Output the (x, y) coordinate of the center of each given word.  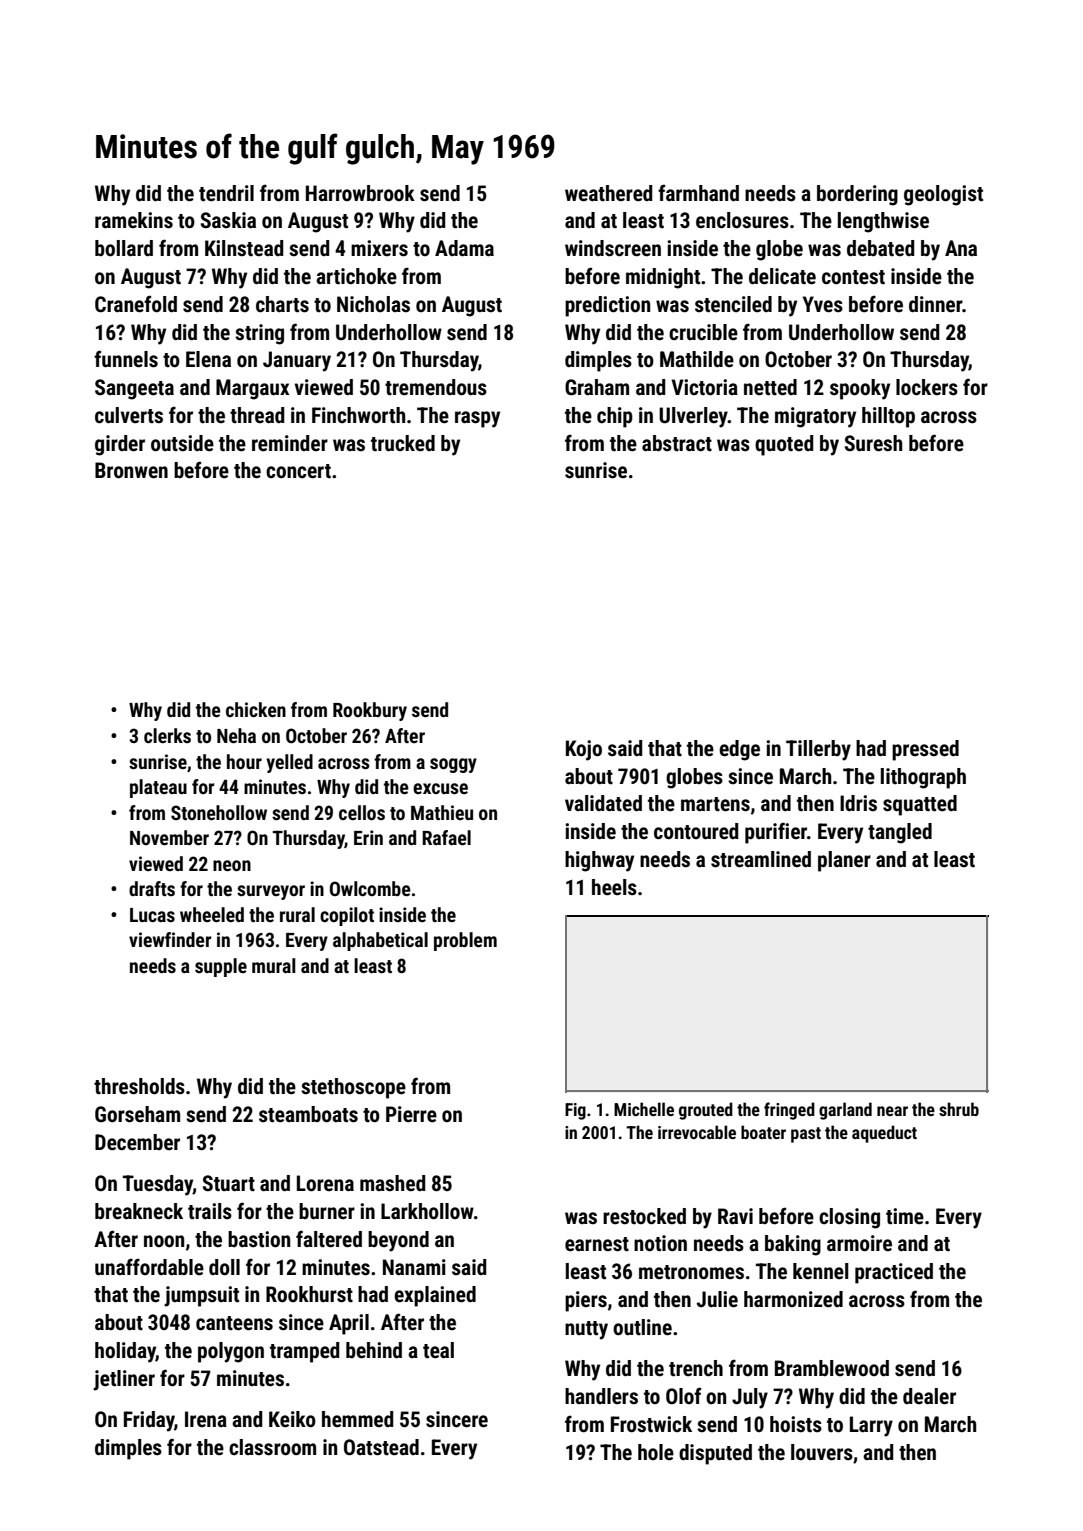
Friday (149, 1421)
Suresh (873, 443)
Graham (597, 387)
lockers (927, 387)
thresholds (139, 1086)
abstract (677, 443)
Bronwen (131, 470)
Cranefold (136, 304)
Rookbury (370, 711)
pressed (925, 750)
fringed (789, 1111)
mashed (393, 1183)
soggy (453, 765)
